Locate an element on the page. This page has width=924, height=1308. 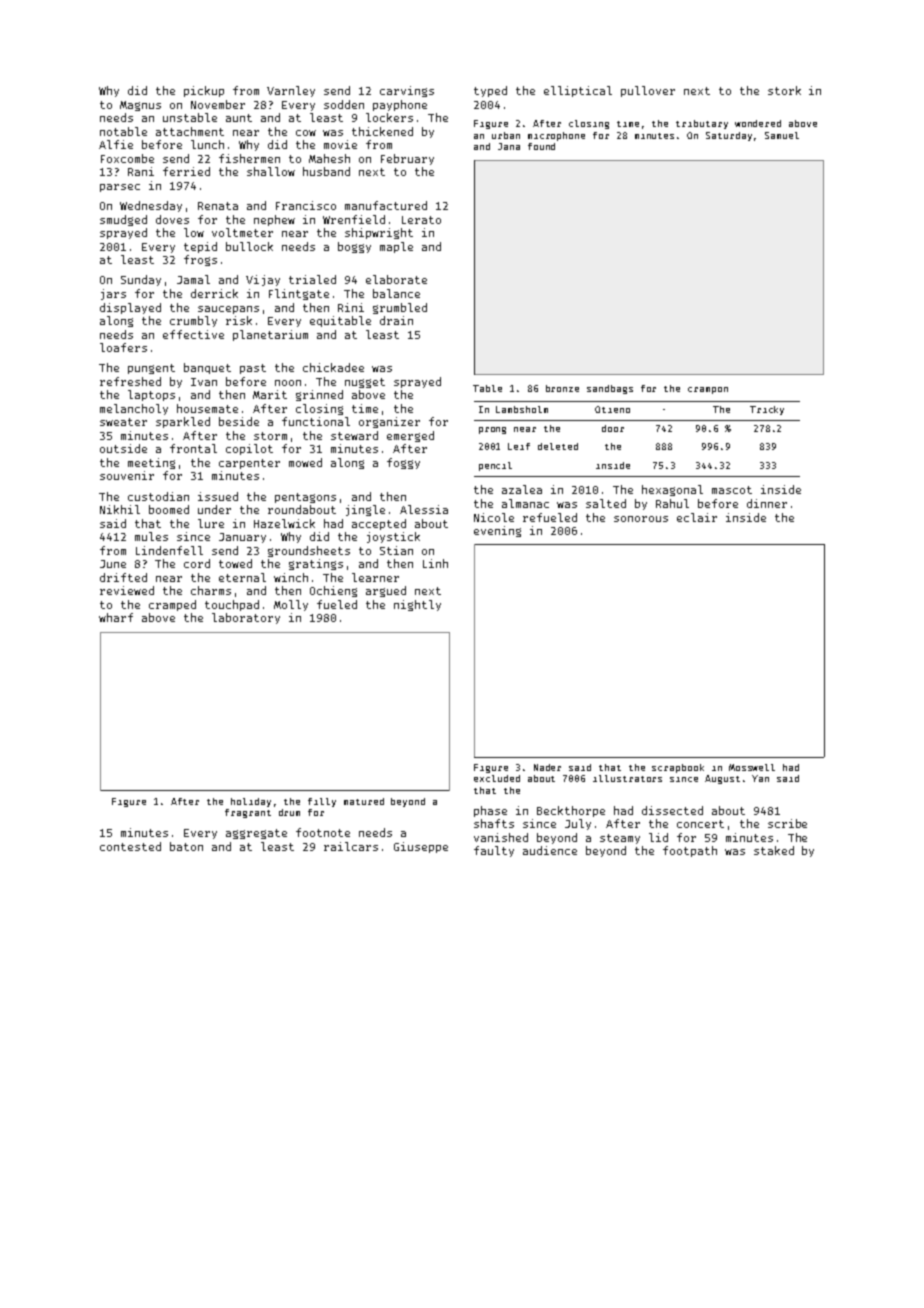
audience is located at coordinates (550, 850).
